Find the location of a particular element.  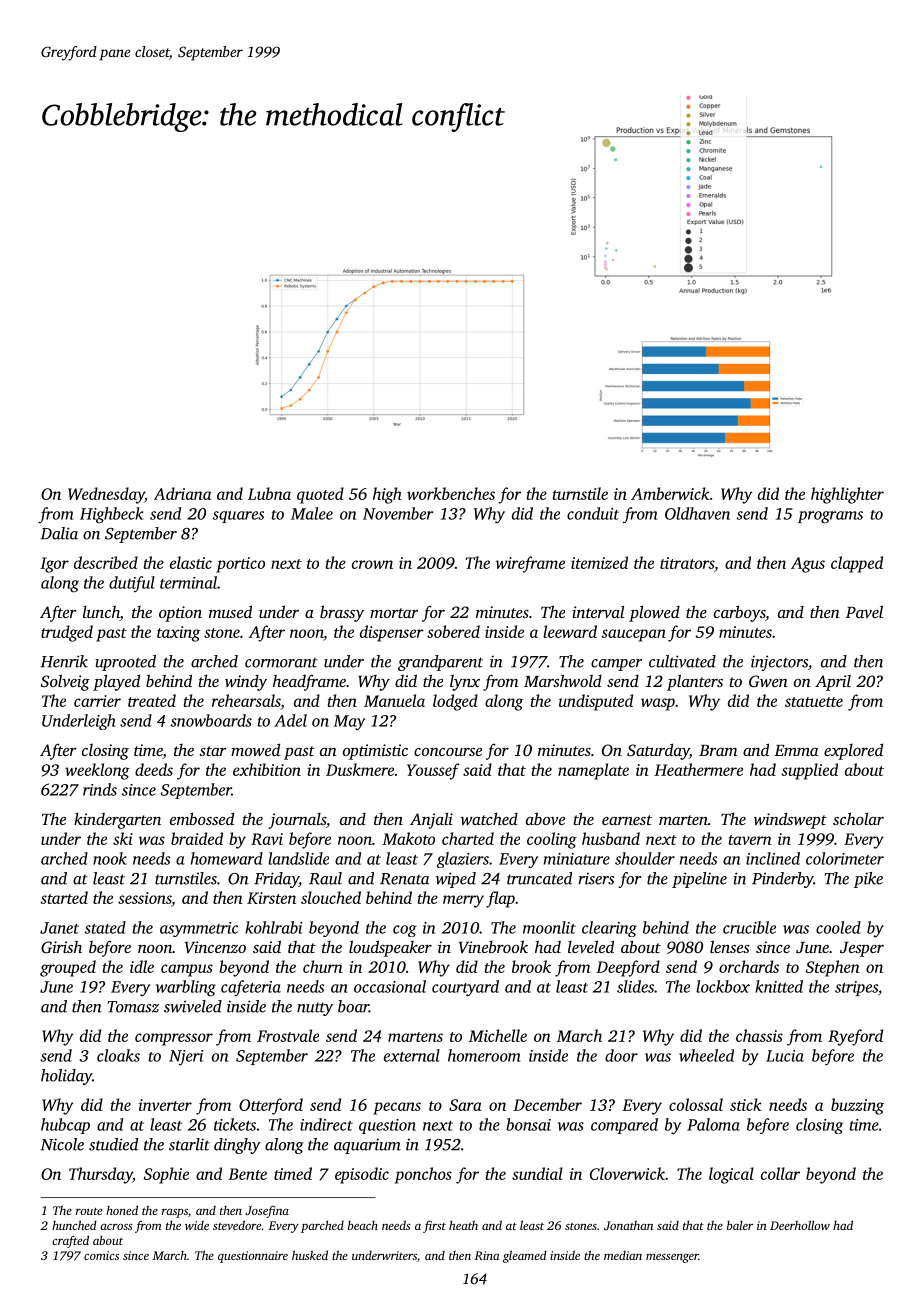

Amberwick is located at coordinates (670, 493).
